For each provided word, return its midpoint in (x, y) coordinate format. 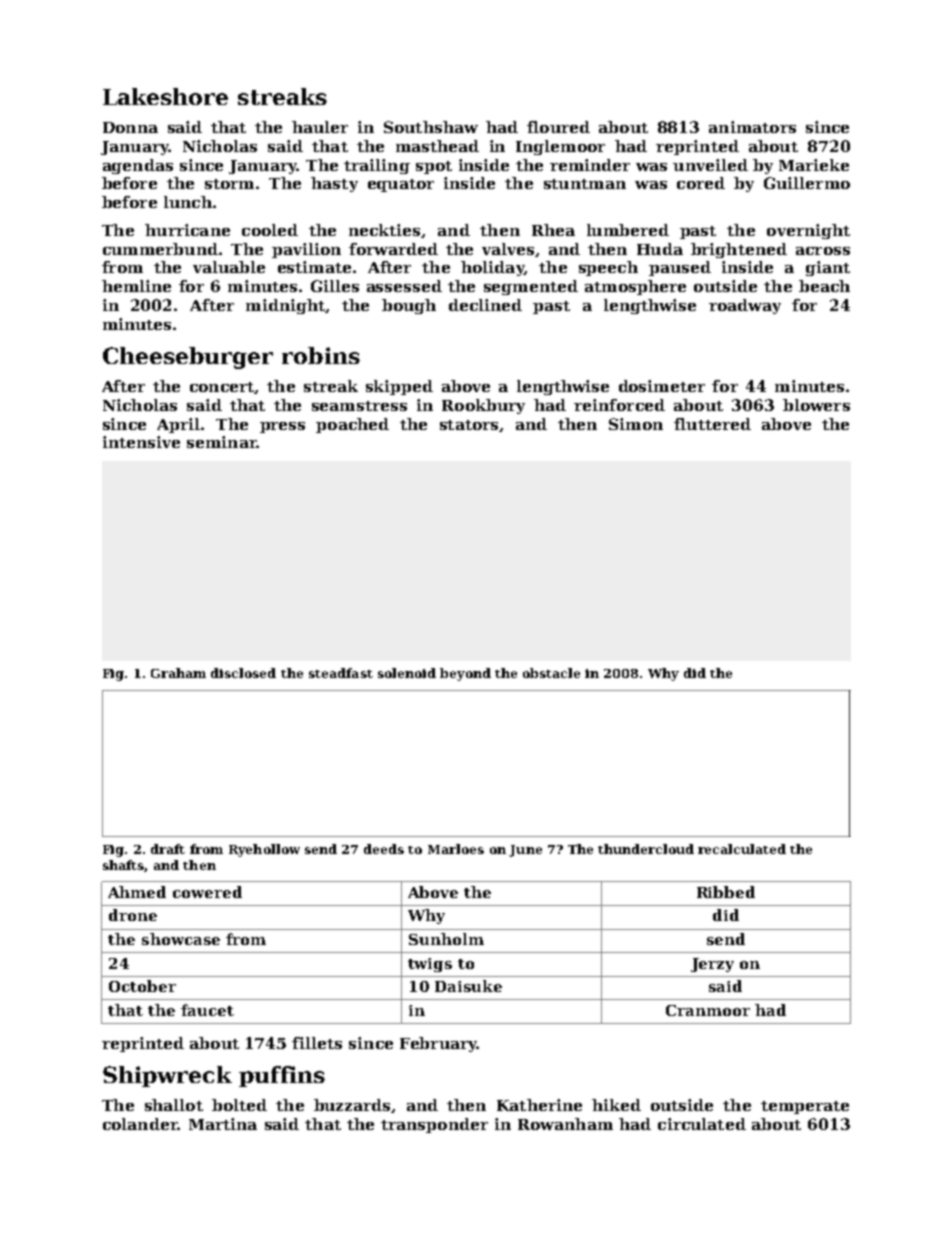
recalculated (742, 849)
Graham (178, 673)
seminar (222, 442)
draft (168, 849)
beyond (465, 674)
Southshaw (431, 127)
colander (140, 1124)
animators (752, 127)
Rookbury (483, 406)
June (525, 851)
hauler (320, 127)
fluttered (712, 424)
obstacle (551, 673)
